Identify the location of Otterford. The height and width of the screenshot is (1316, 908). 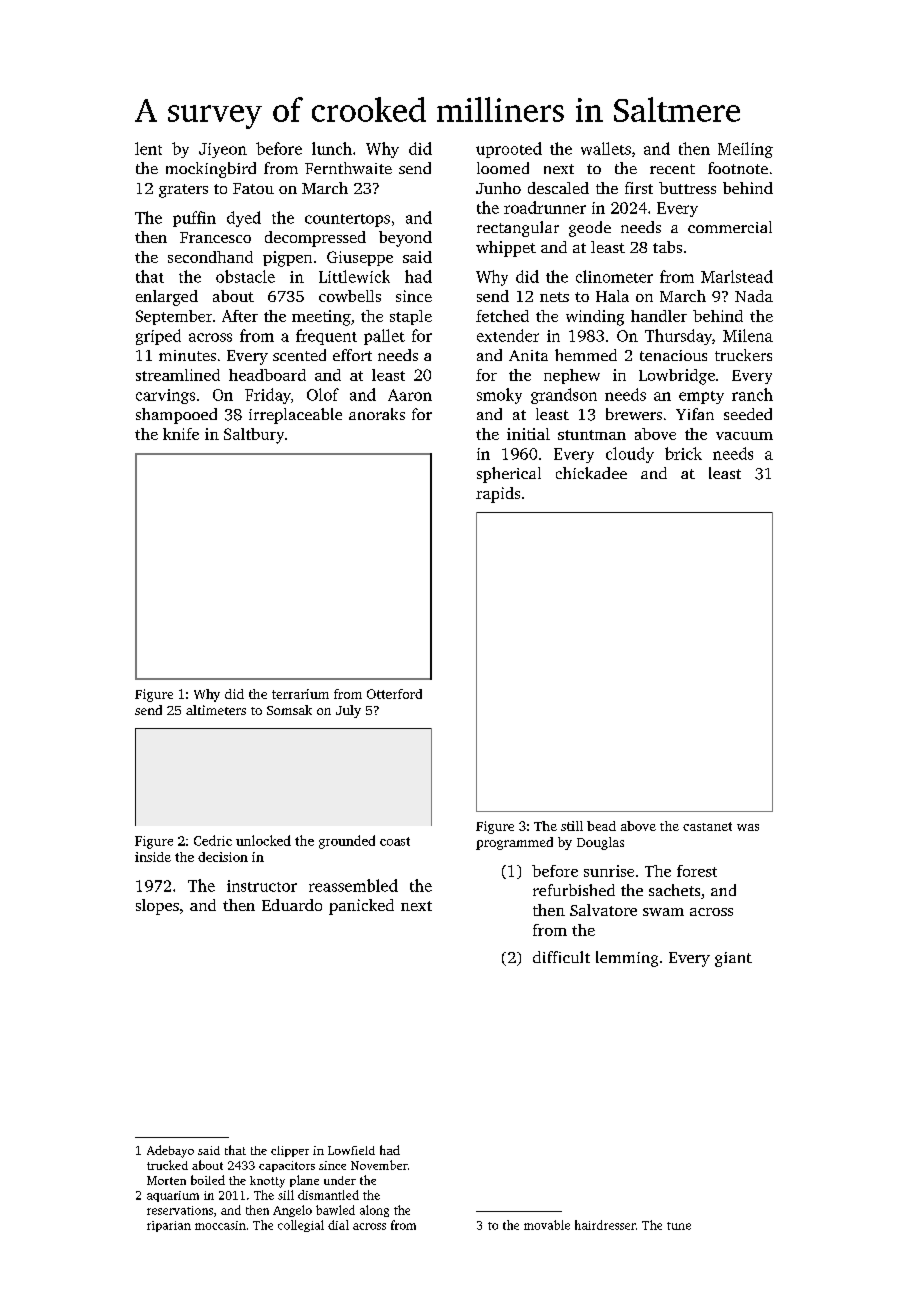
(394, 694).
